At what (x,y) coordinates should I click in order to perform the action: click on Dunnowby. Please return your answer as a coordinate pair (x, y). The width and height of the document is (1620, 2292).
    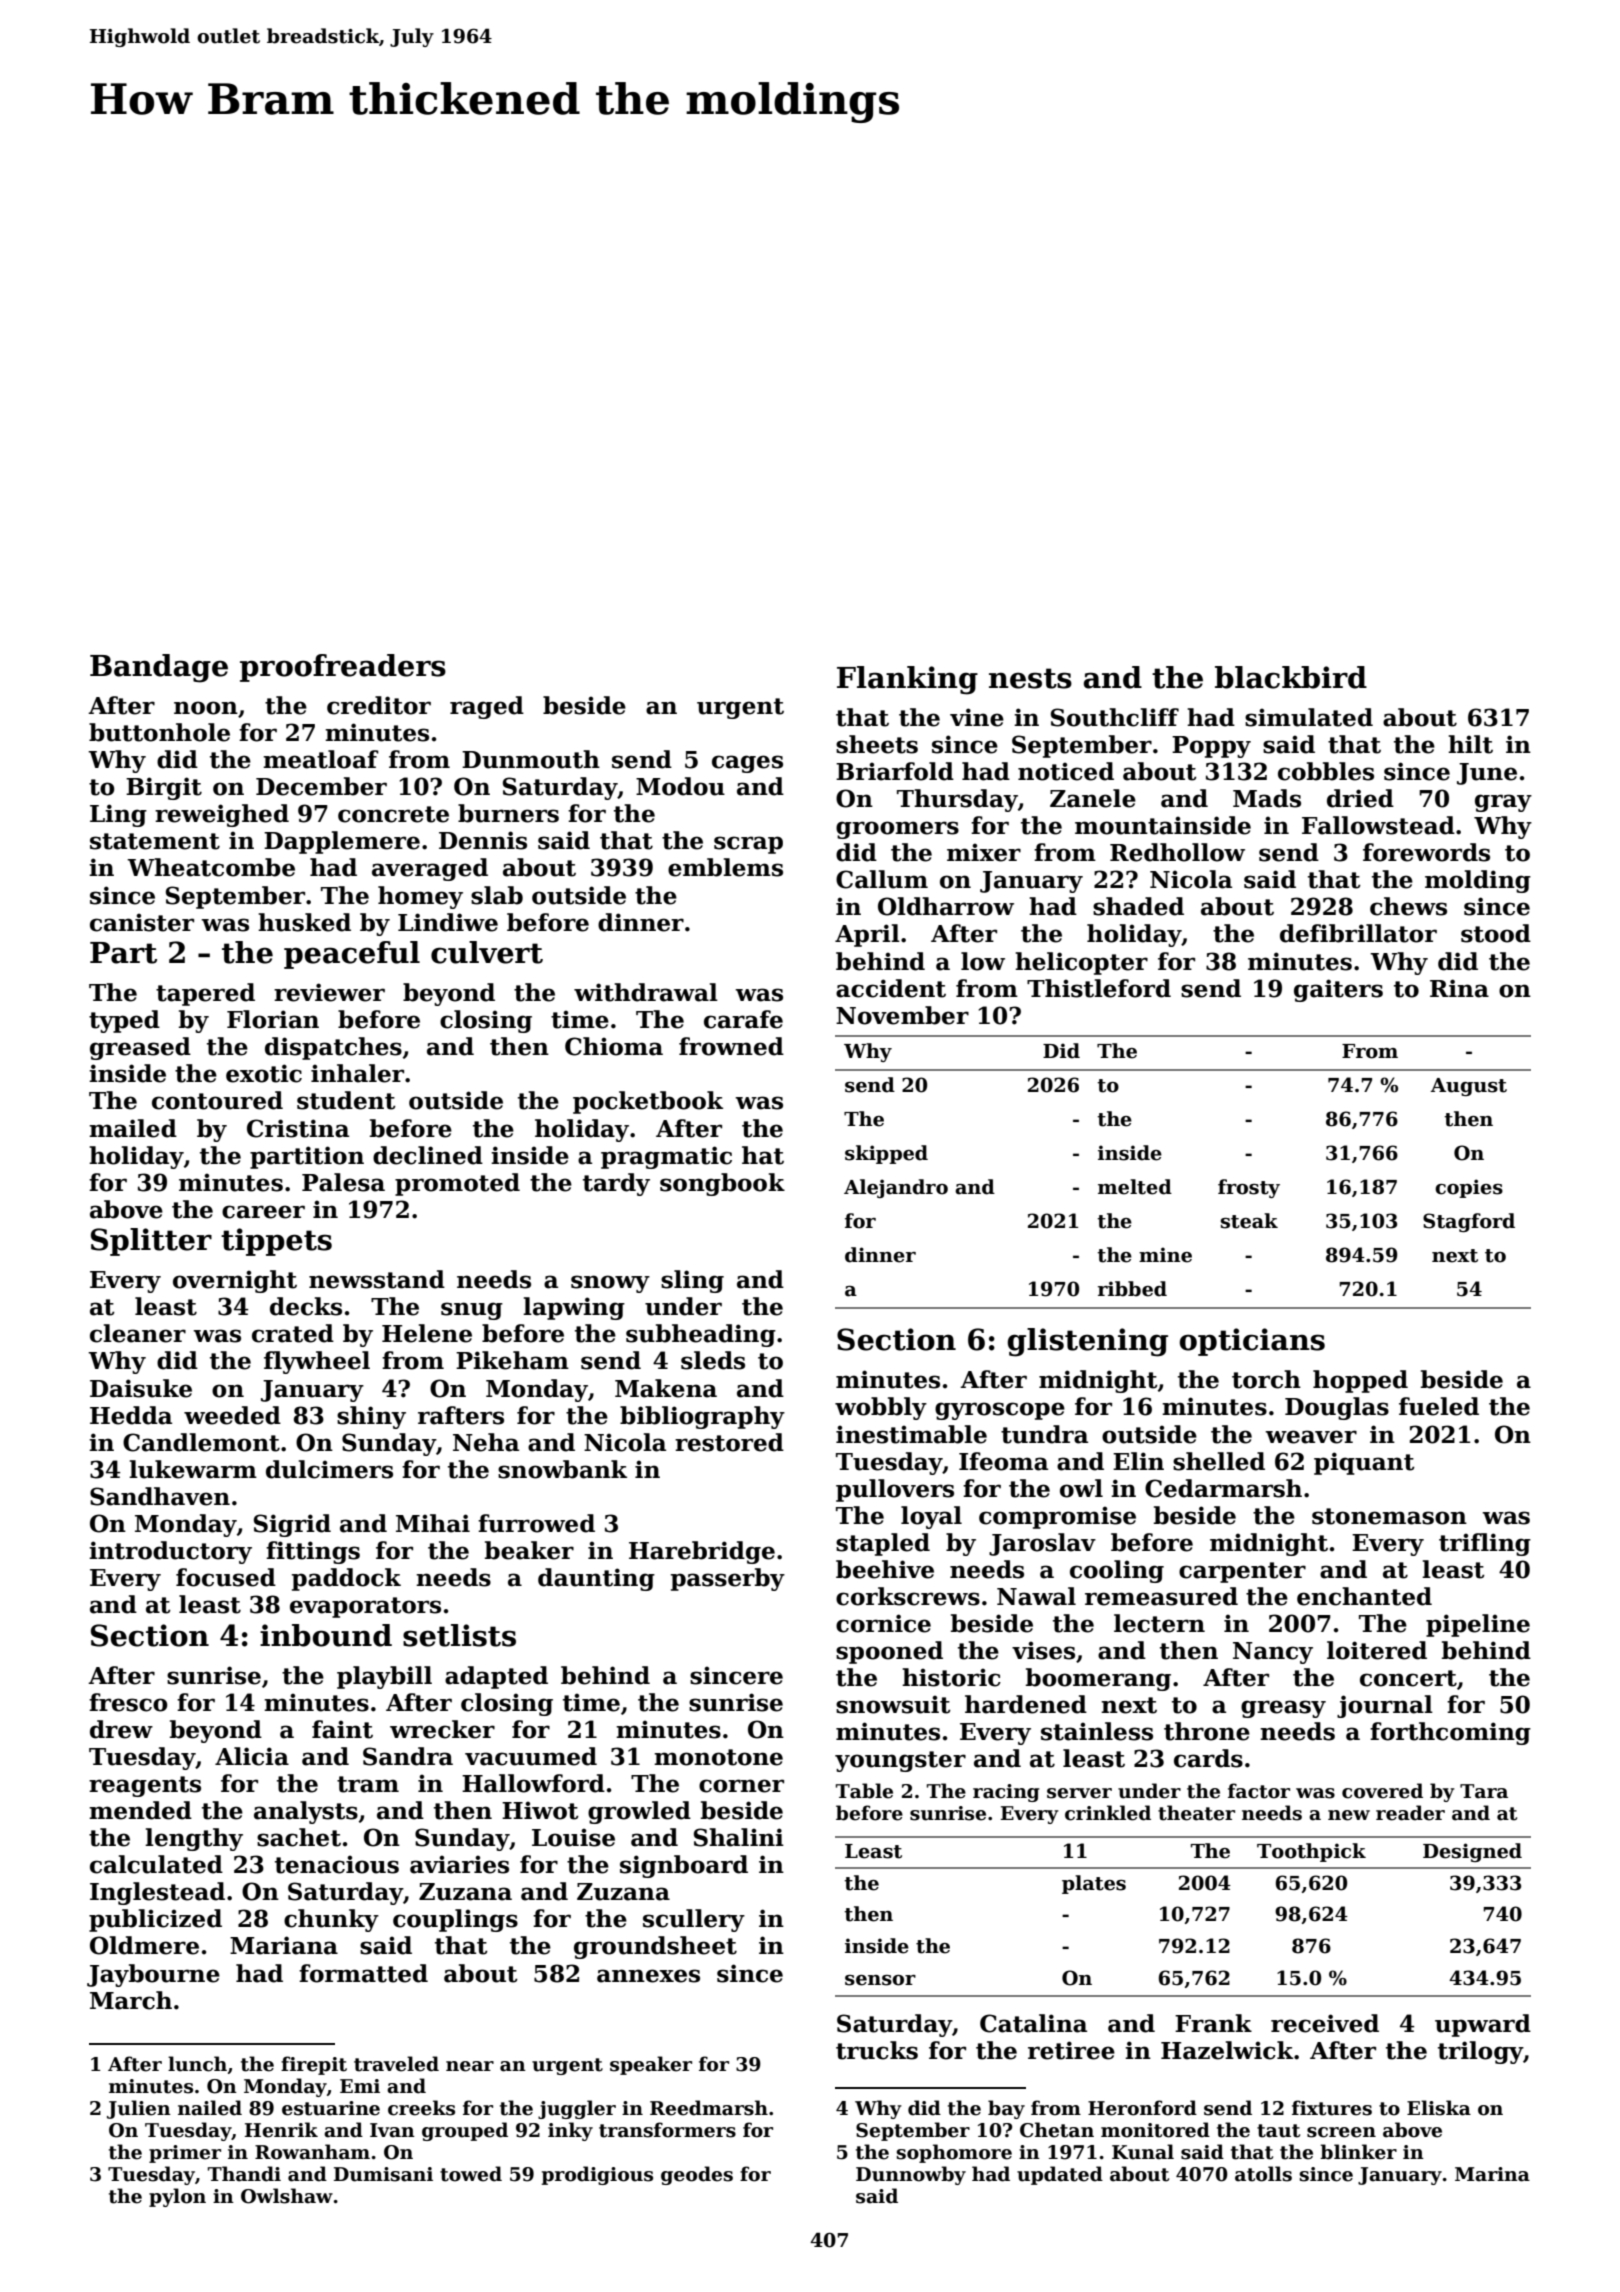
    Looking at the image, I should click on (911, 2175).
